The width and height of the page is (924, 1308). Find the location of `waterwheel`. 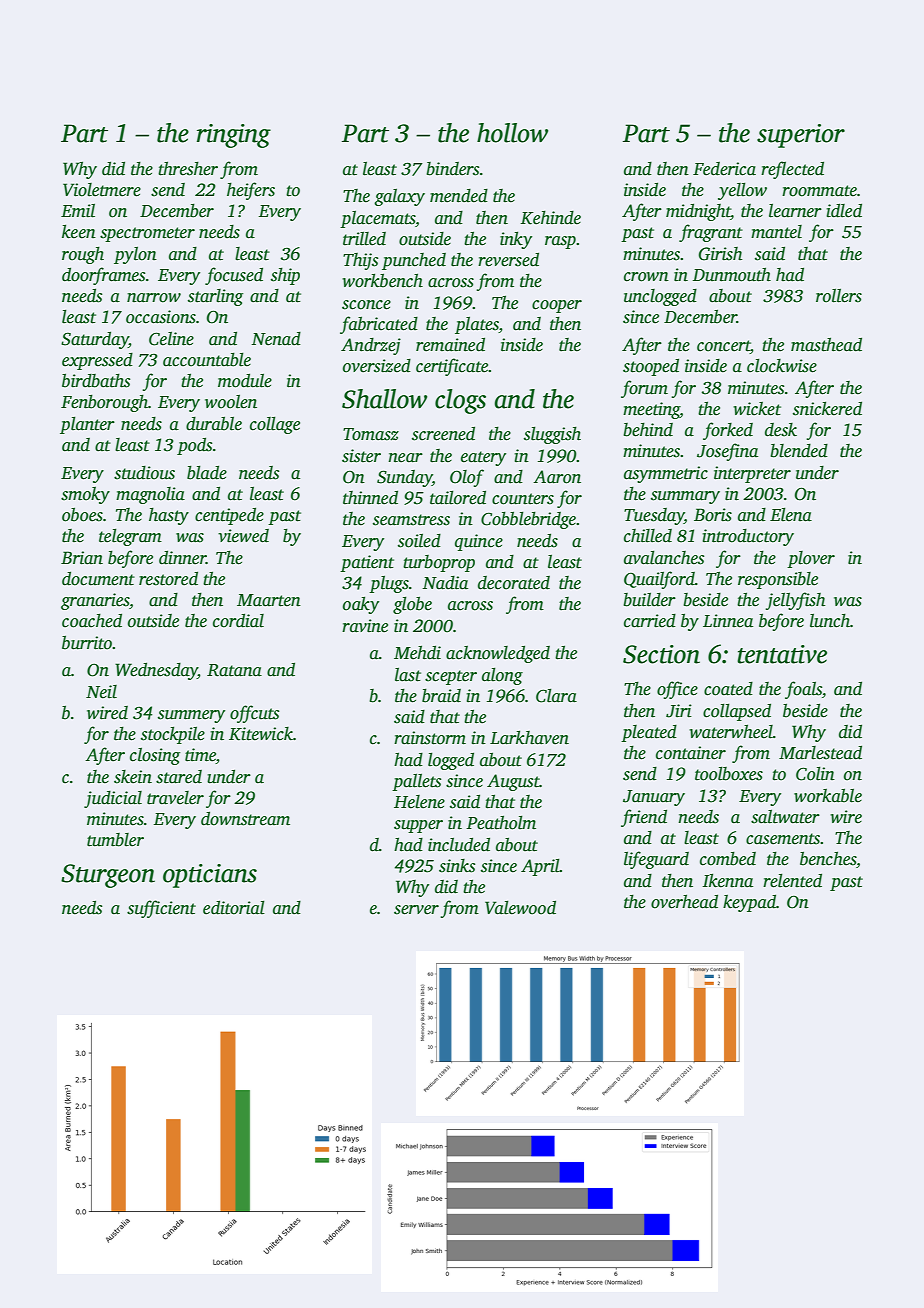

waterwheel is located at coordinates (731, 732).
